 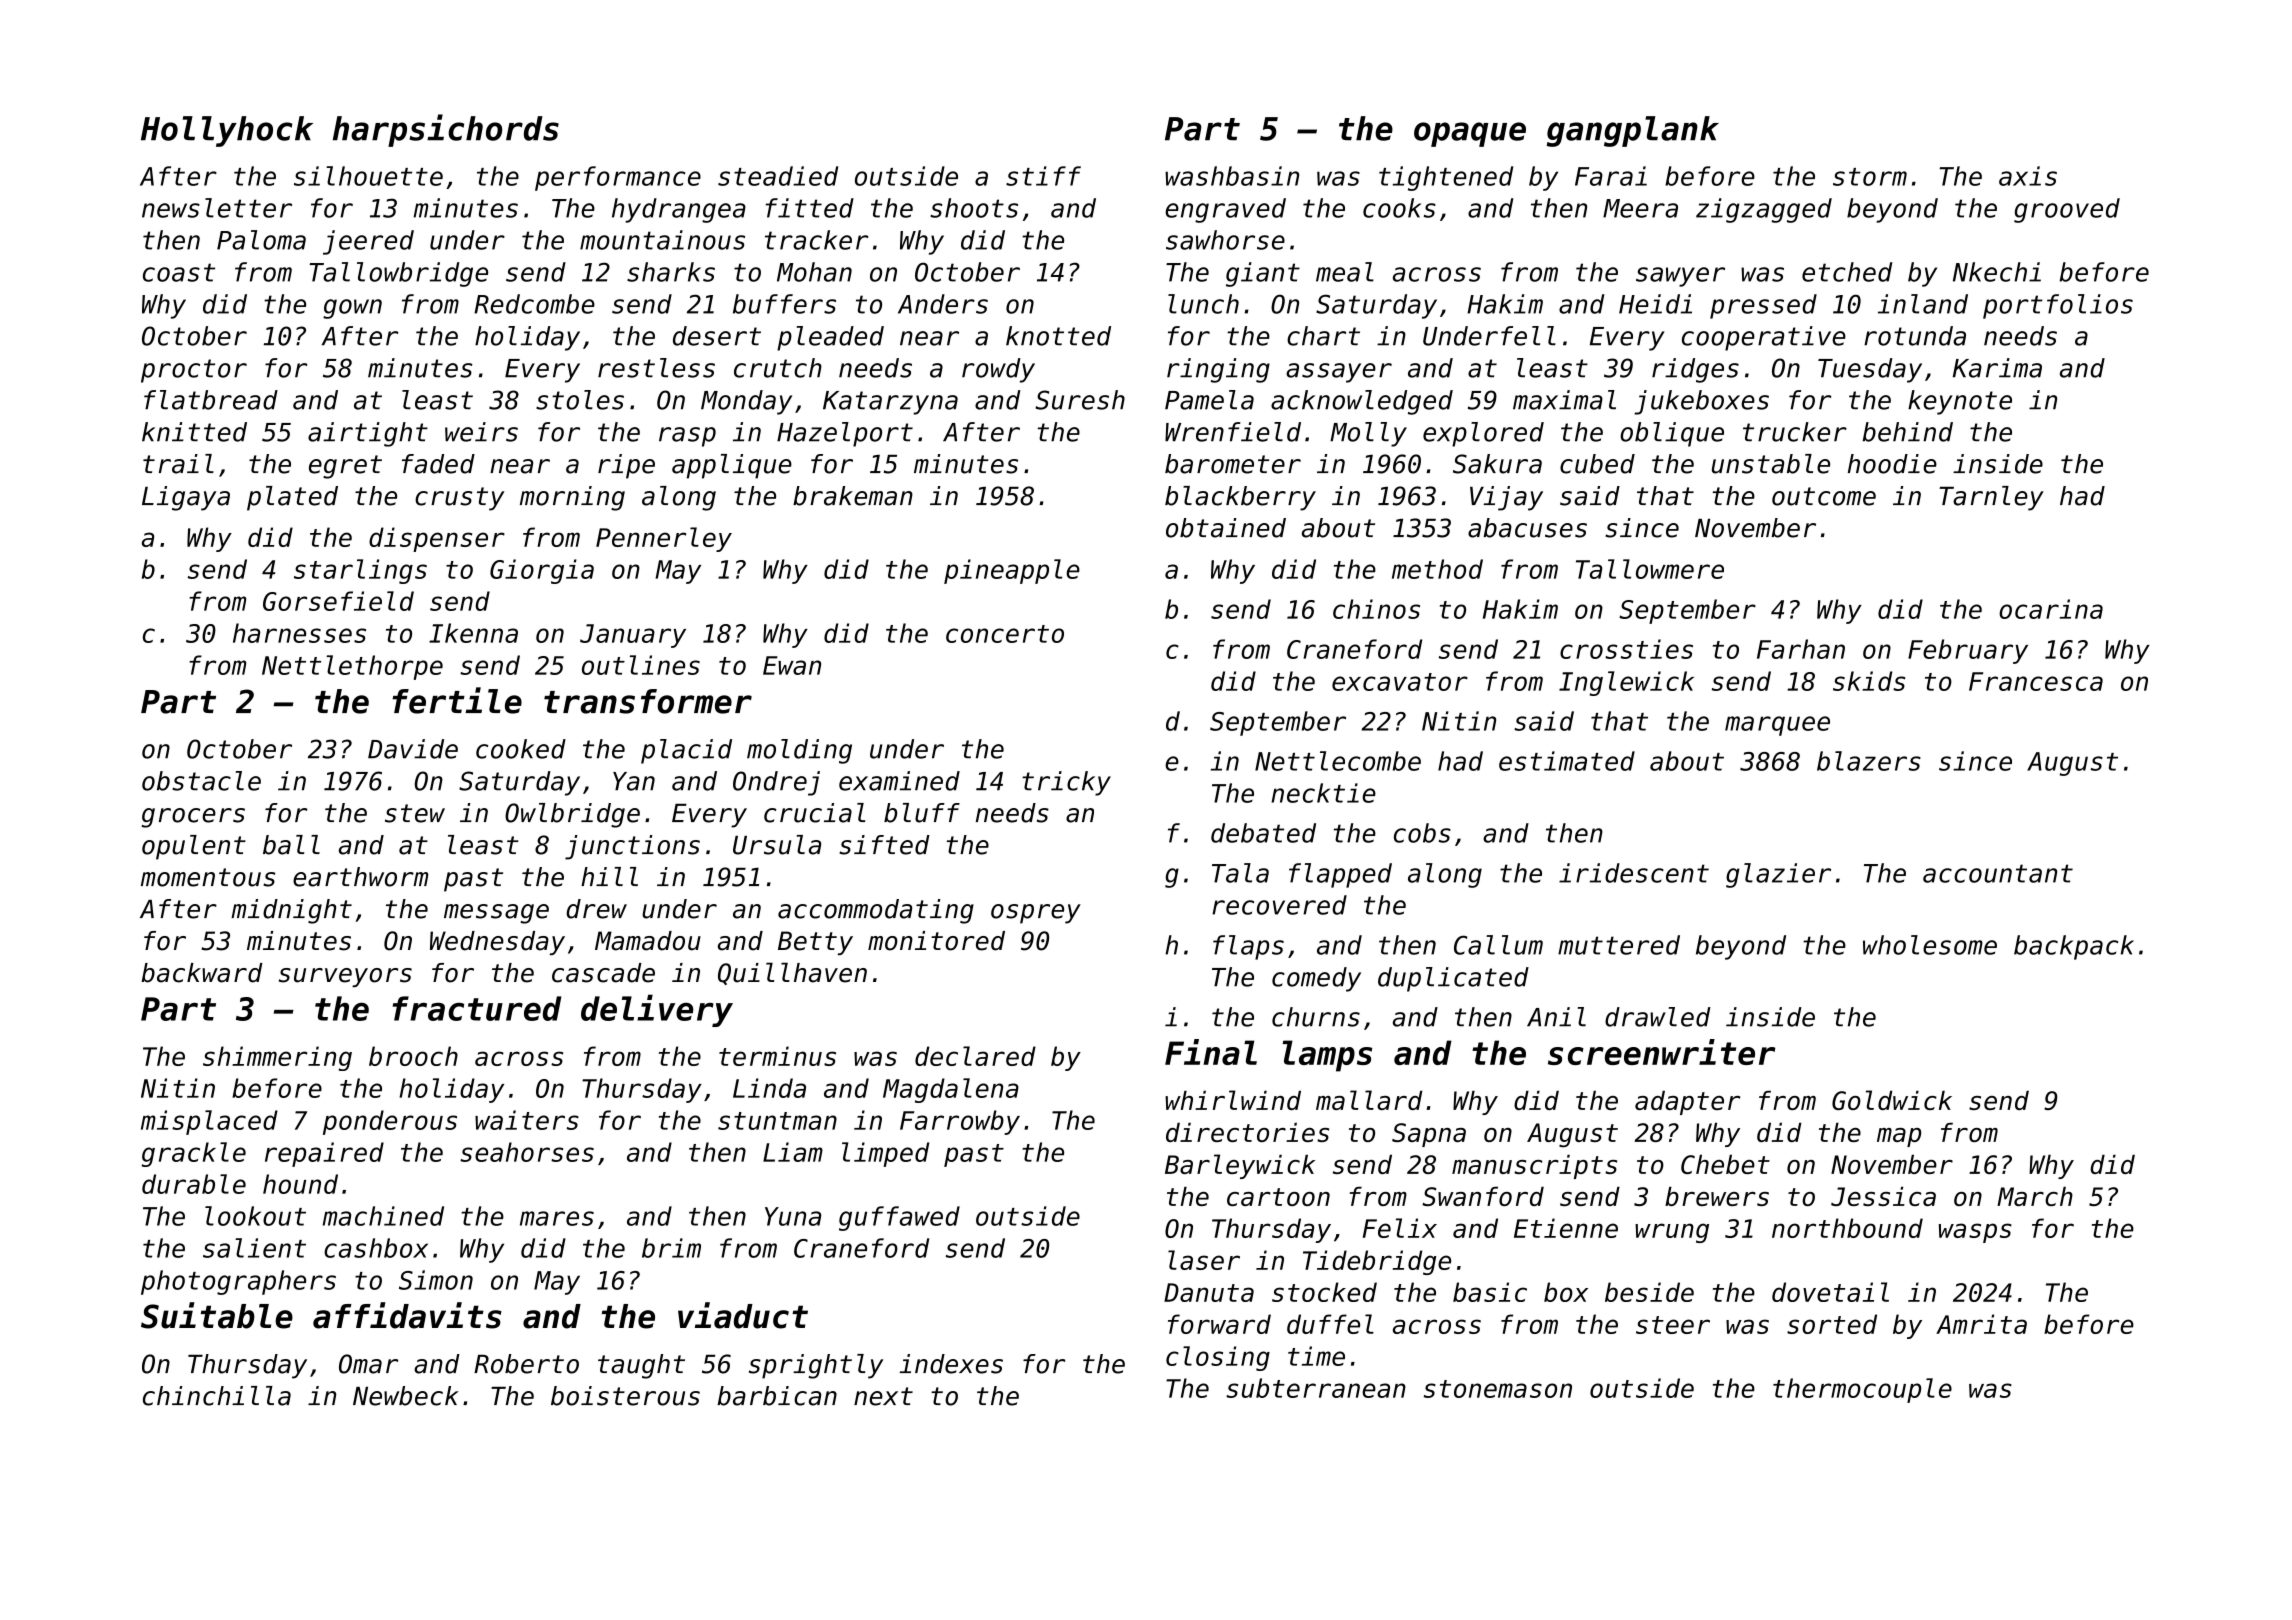 What do you see at coordinates (1240, 1166) in the screenshot?
I see `Barleywick` at bounding box center [1240, 1166].
